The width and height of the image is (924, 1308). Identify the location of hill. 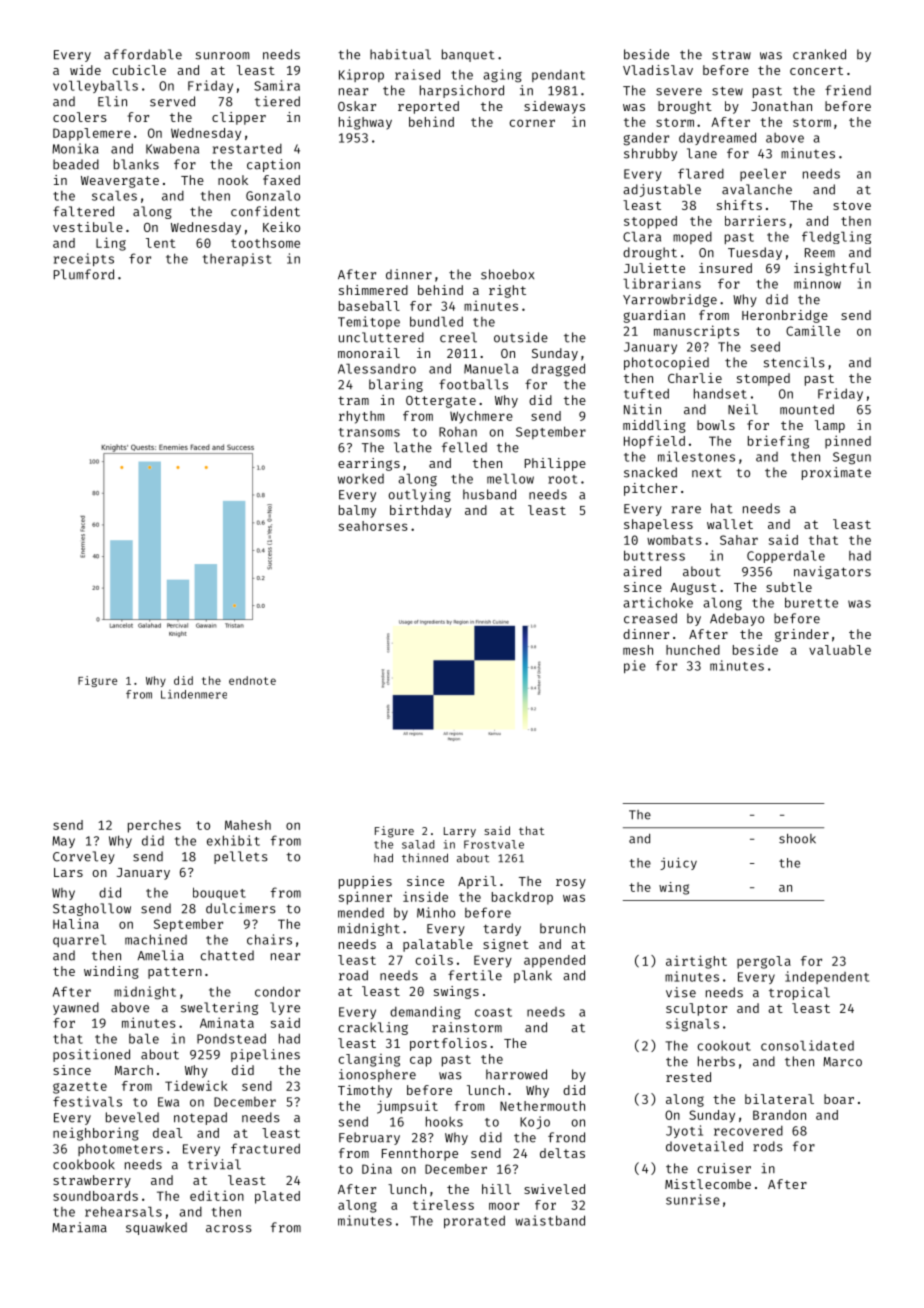
(496, 1189).
